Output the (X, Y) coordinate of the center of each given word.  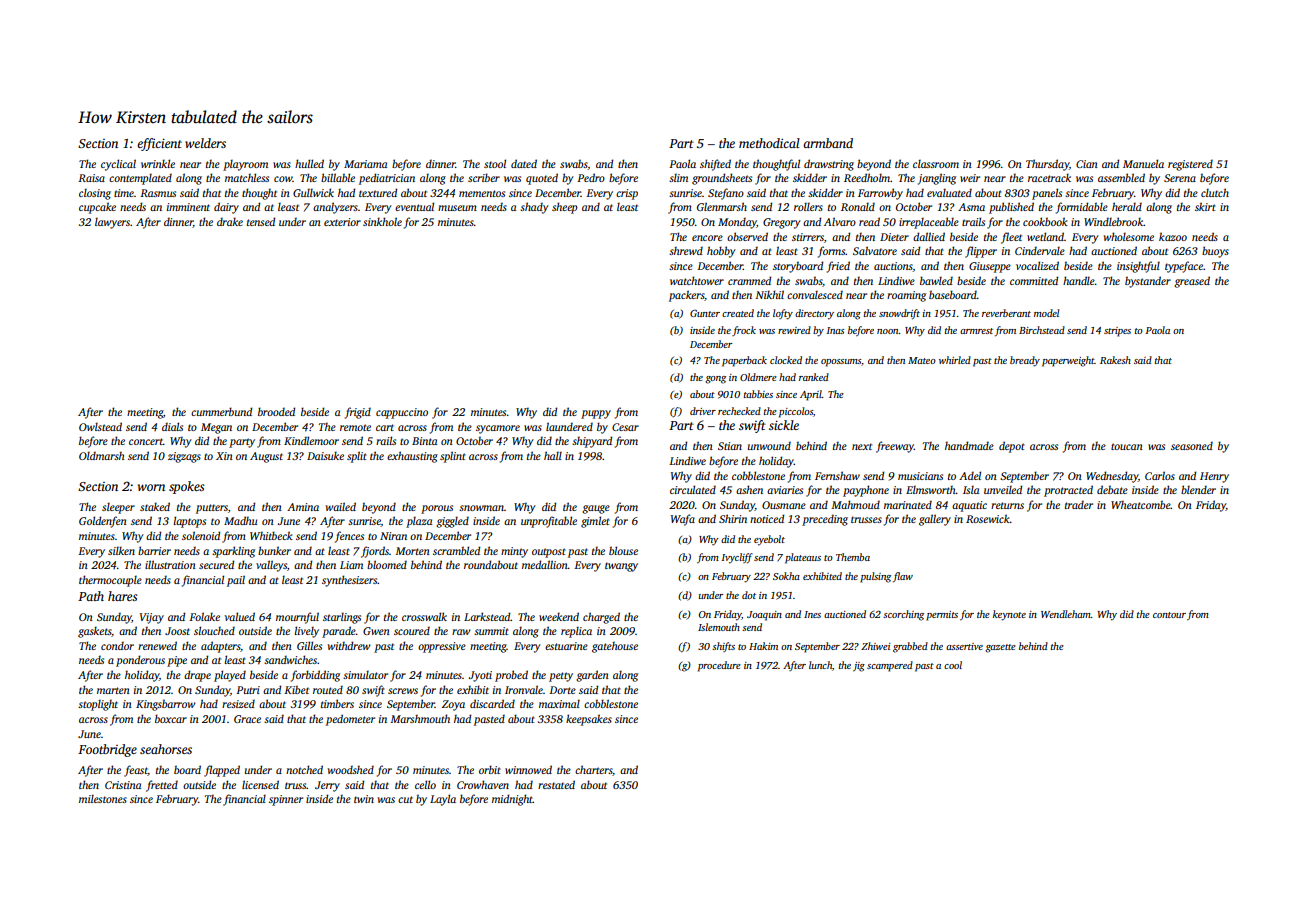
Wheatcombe (1141, 504)
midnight (512, 800)
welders (205, 143)
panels (1047, 194)
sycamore (498, 429)
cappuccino (402, 413)
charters (593, 769)
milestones (103, 798)
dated (524, 163)
